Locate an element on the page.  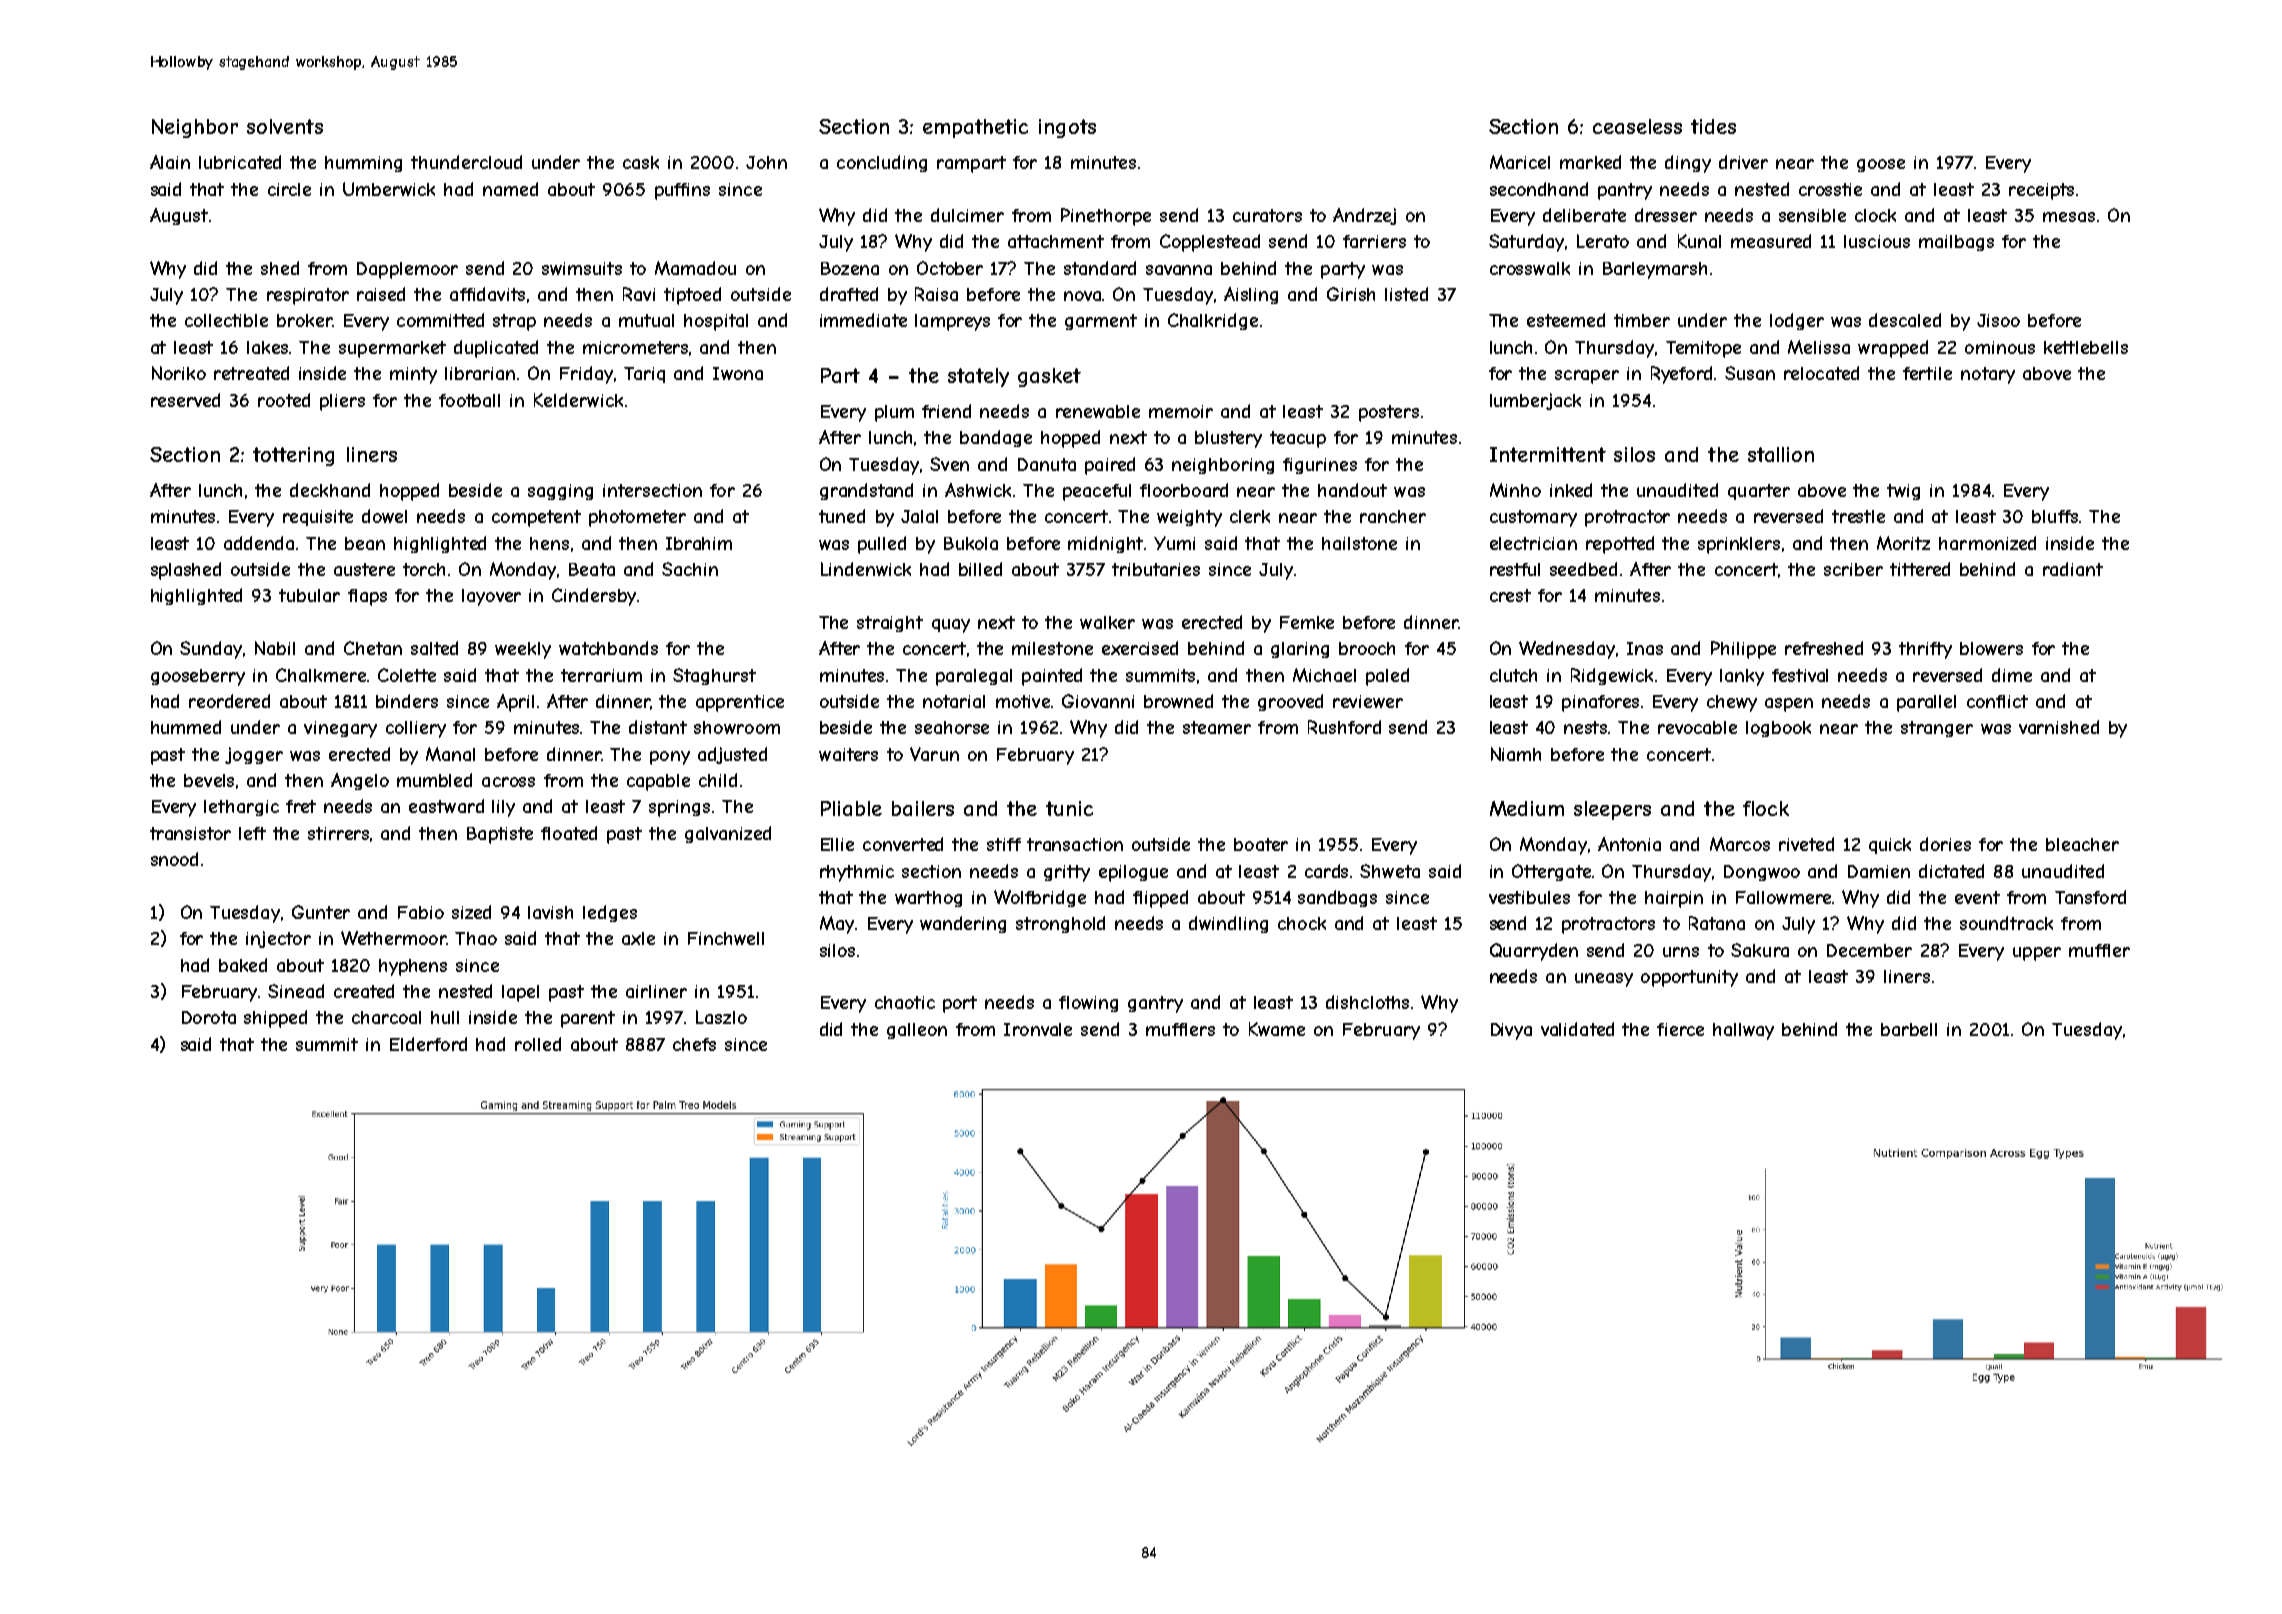
ominous is located at coordinates (2000, 347).
